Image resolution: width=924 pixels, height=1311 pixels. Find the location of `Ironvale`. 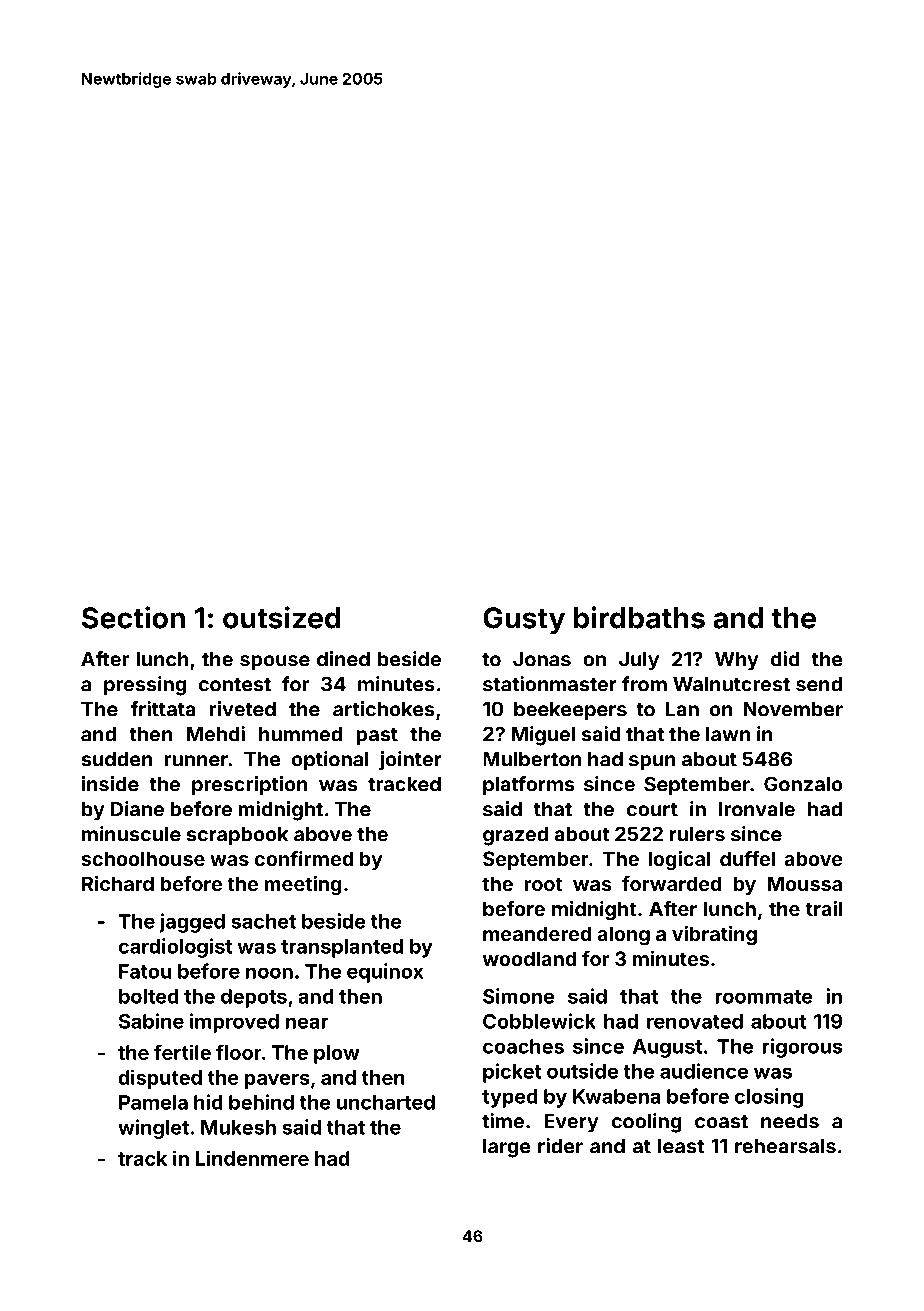

Ironvale is located at coordinates (757, 809).
